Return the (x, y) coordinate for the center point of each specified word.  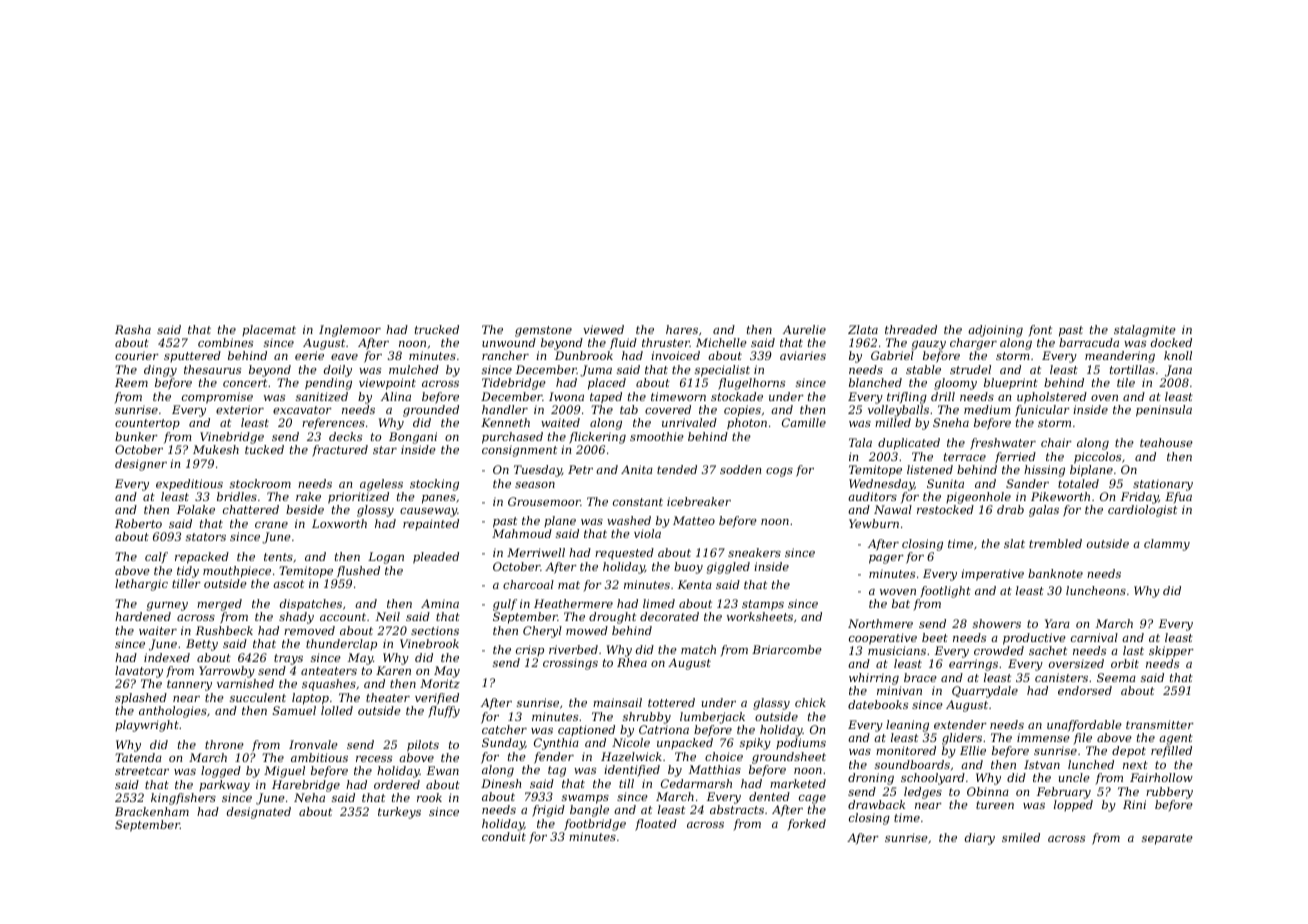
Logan (386, 558)
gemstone (543, 331)
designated (259, 813)
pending (328, 384)
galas (1044, 511)
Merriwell (536, 552)
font (1040, 331)
